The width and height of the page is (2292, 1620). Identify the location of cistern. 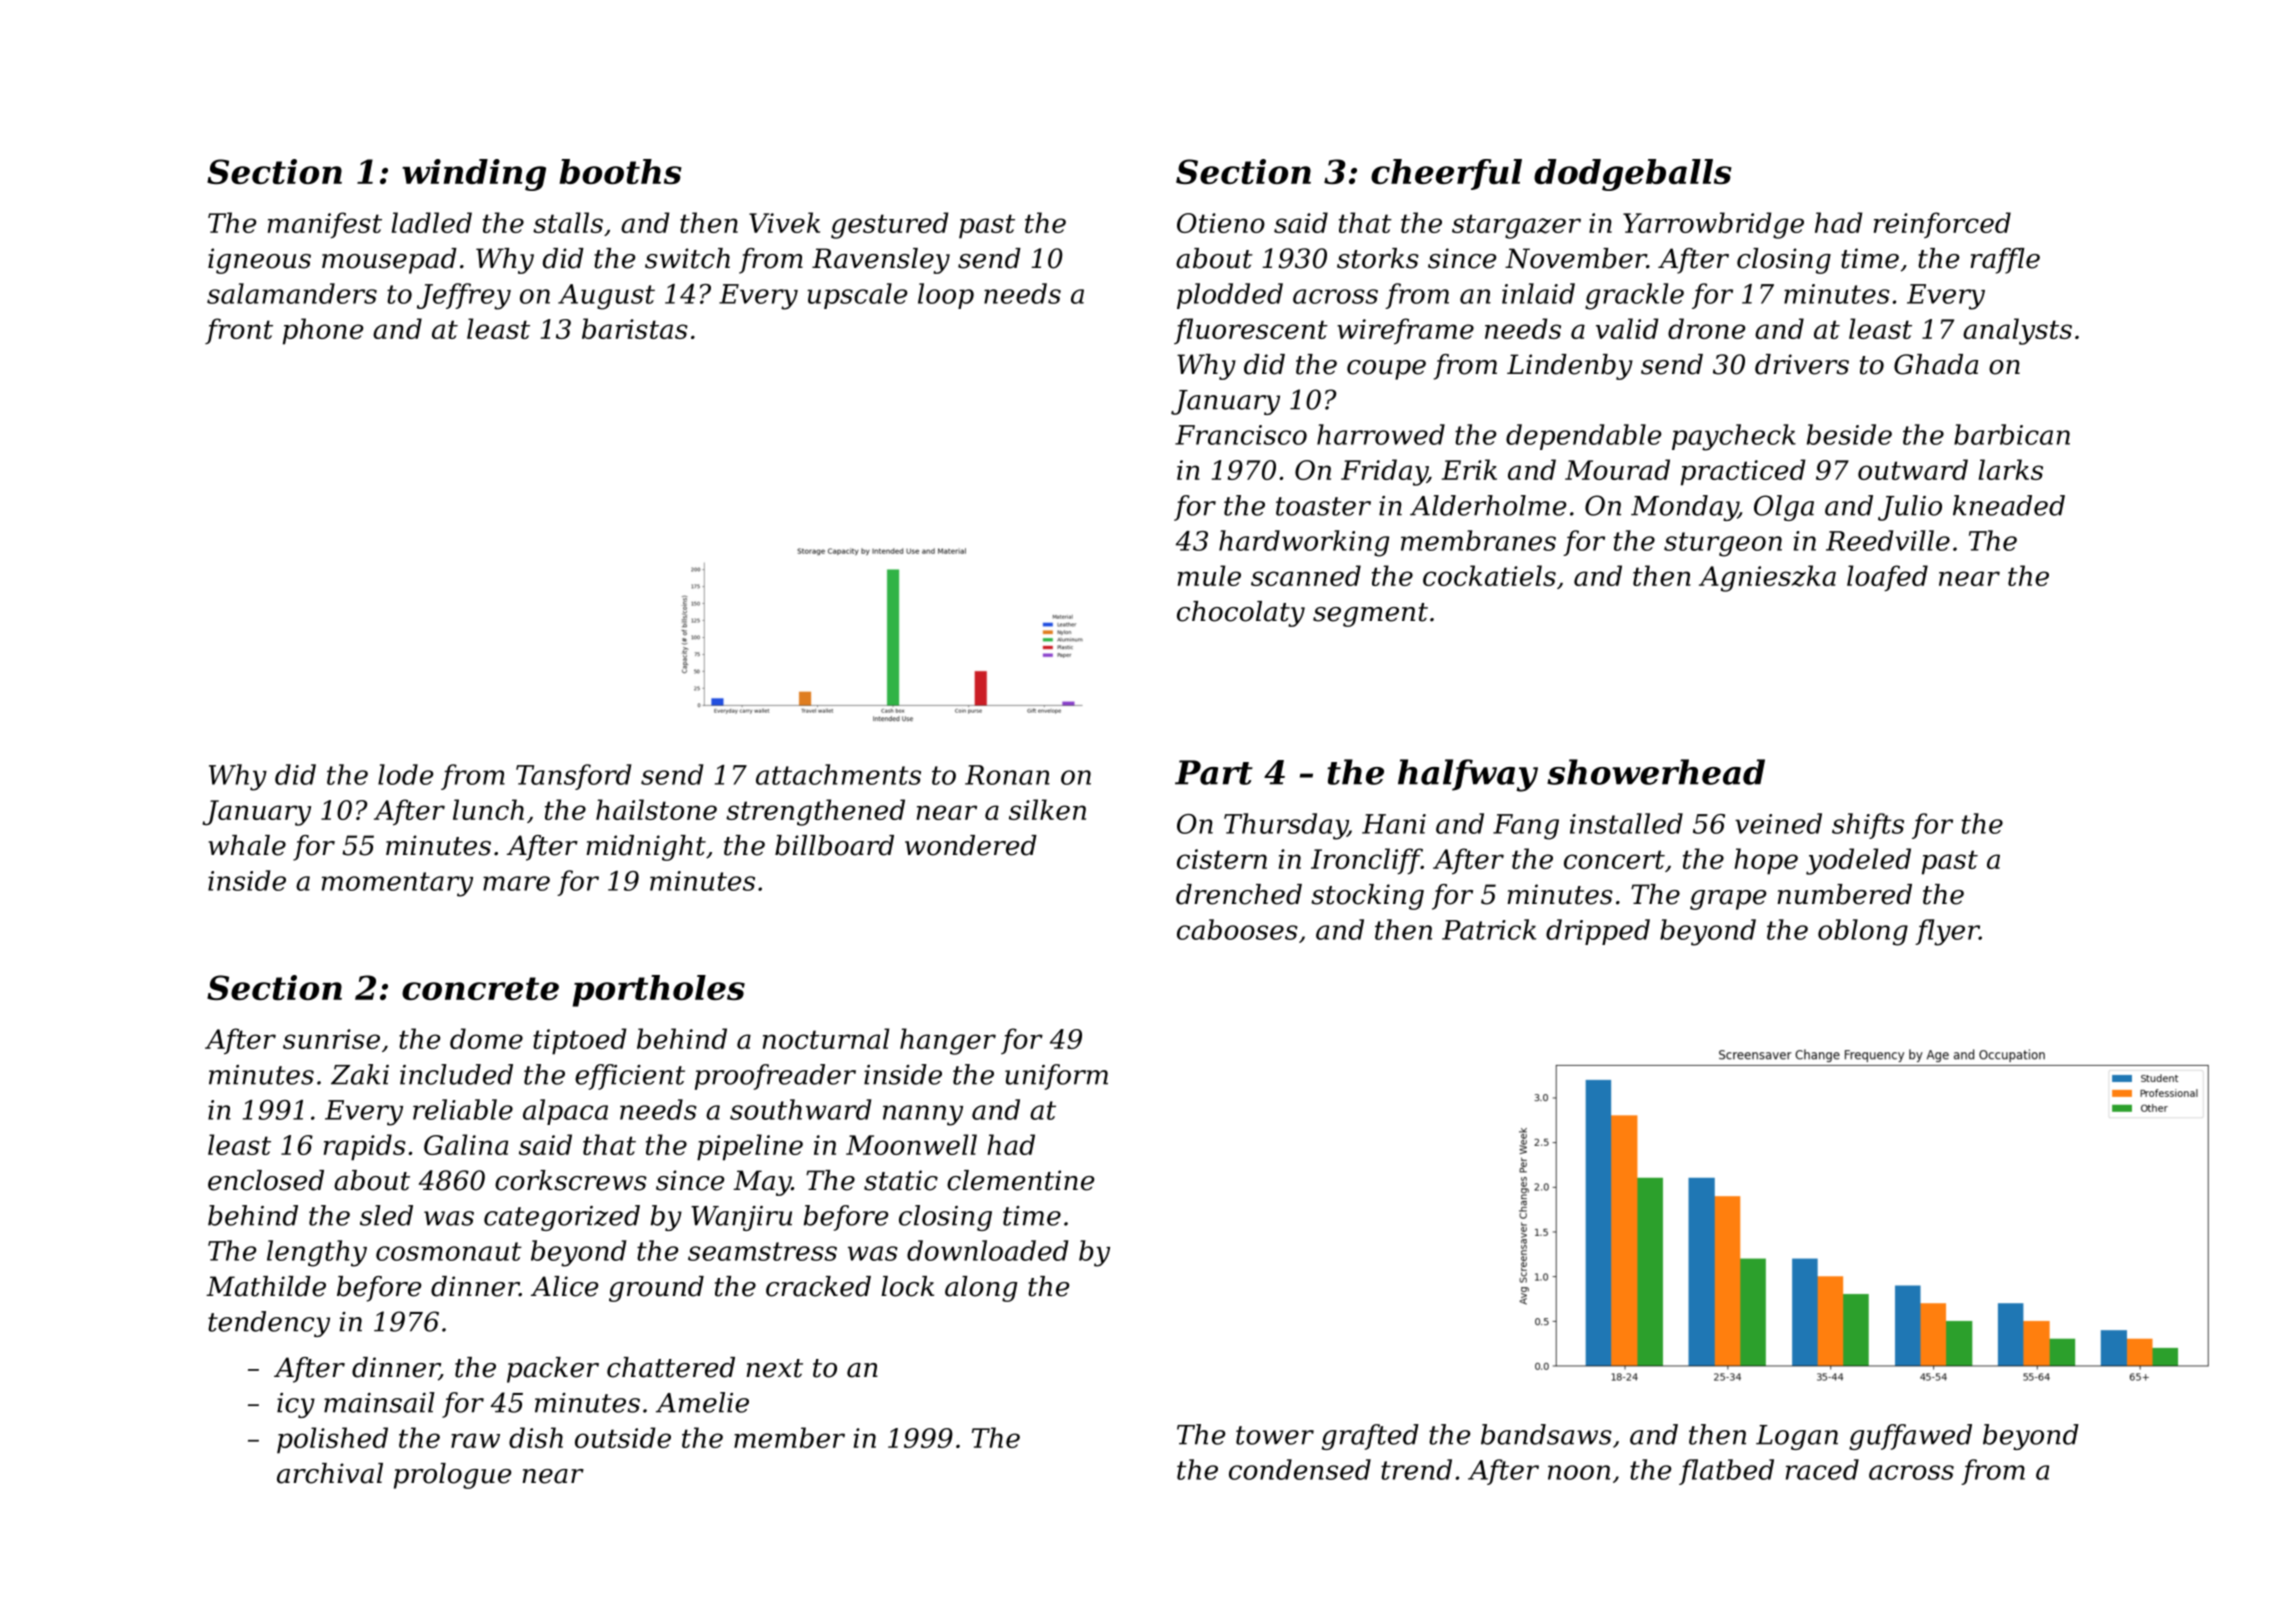
(1222, 859).
